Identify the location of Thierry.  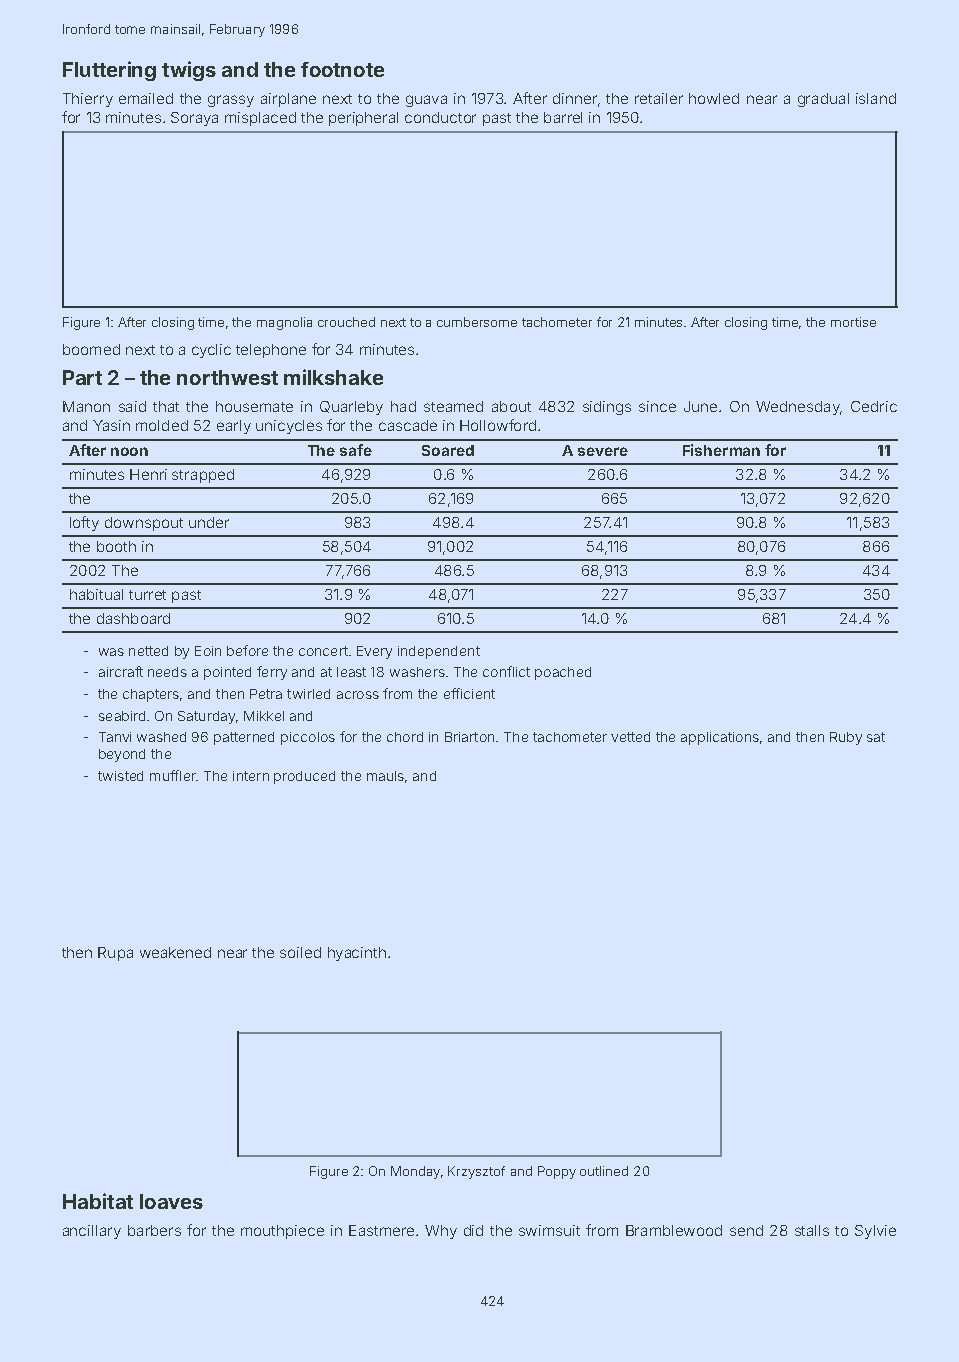
(88, 100).
